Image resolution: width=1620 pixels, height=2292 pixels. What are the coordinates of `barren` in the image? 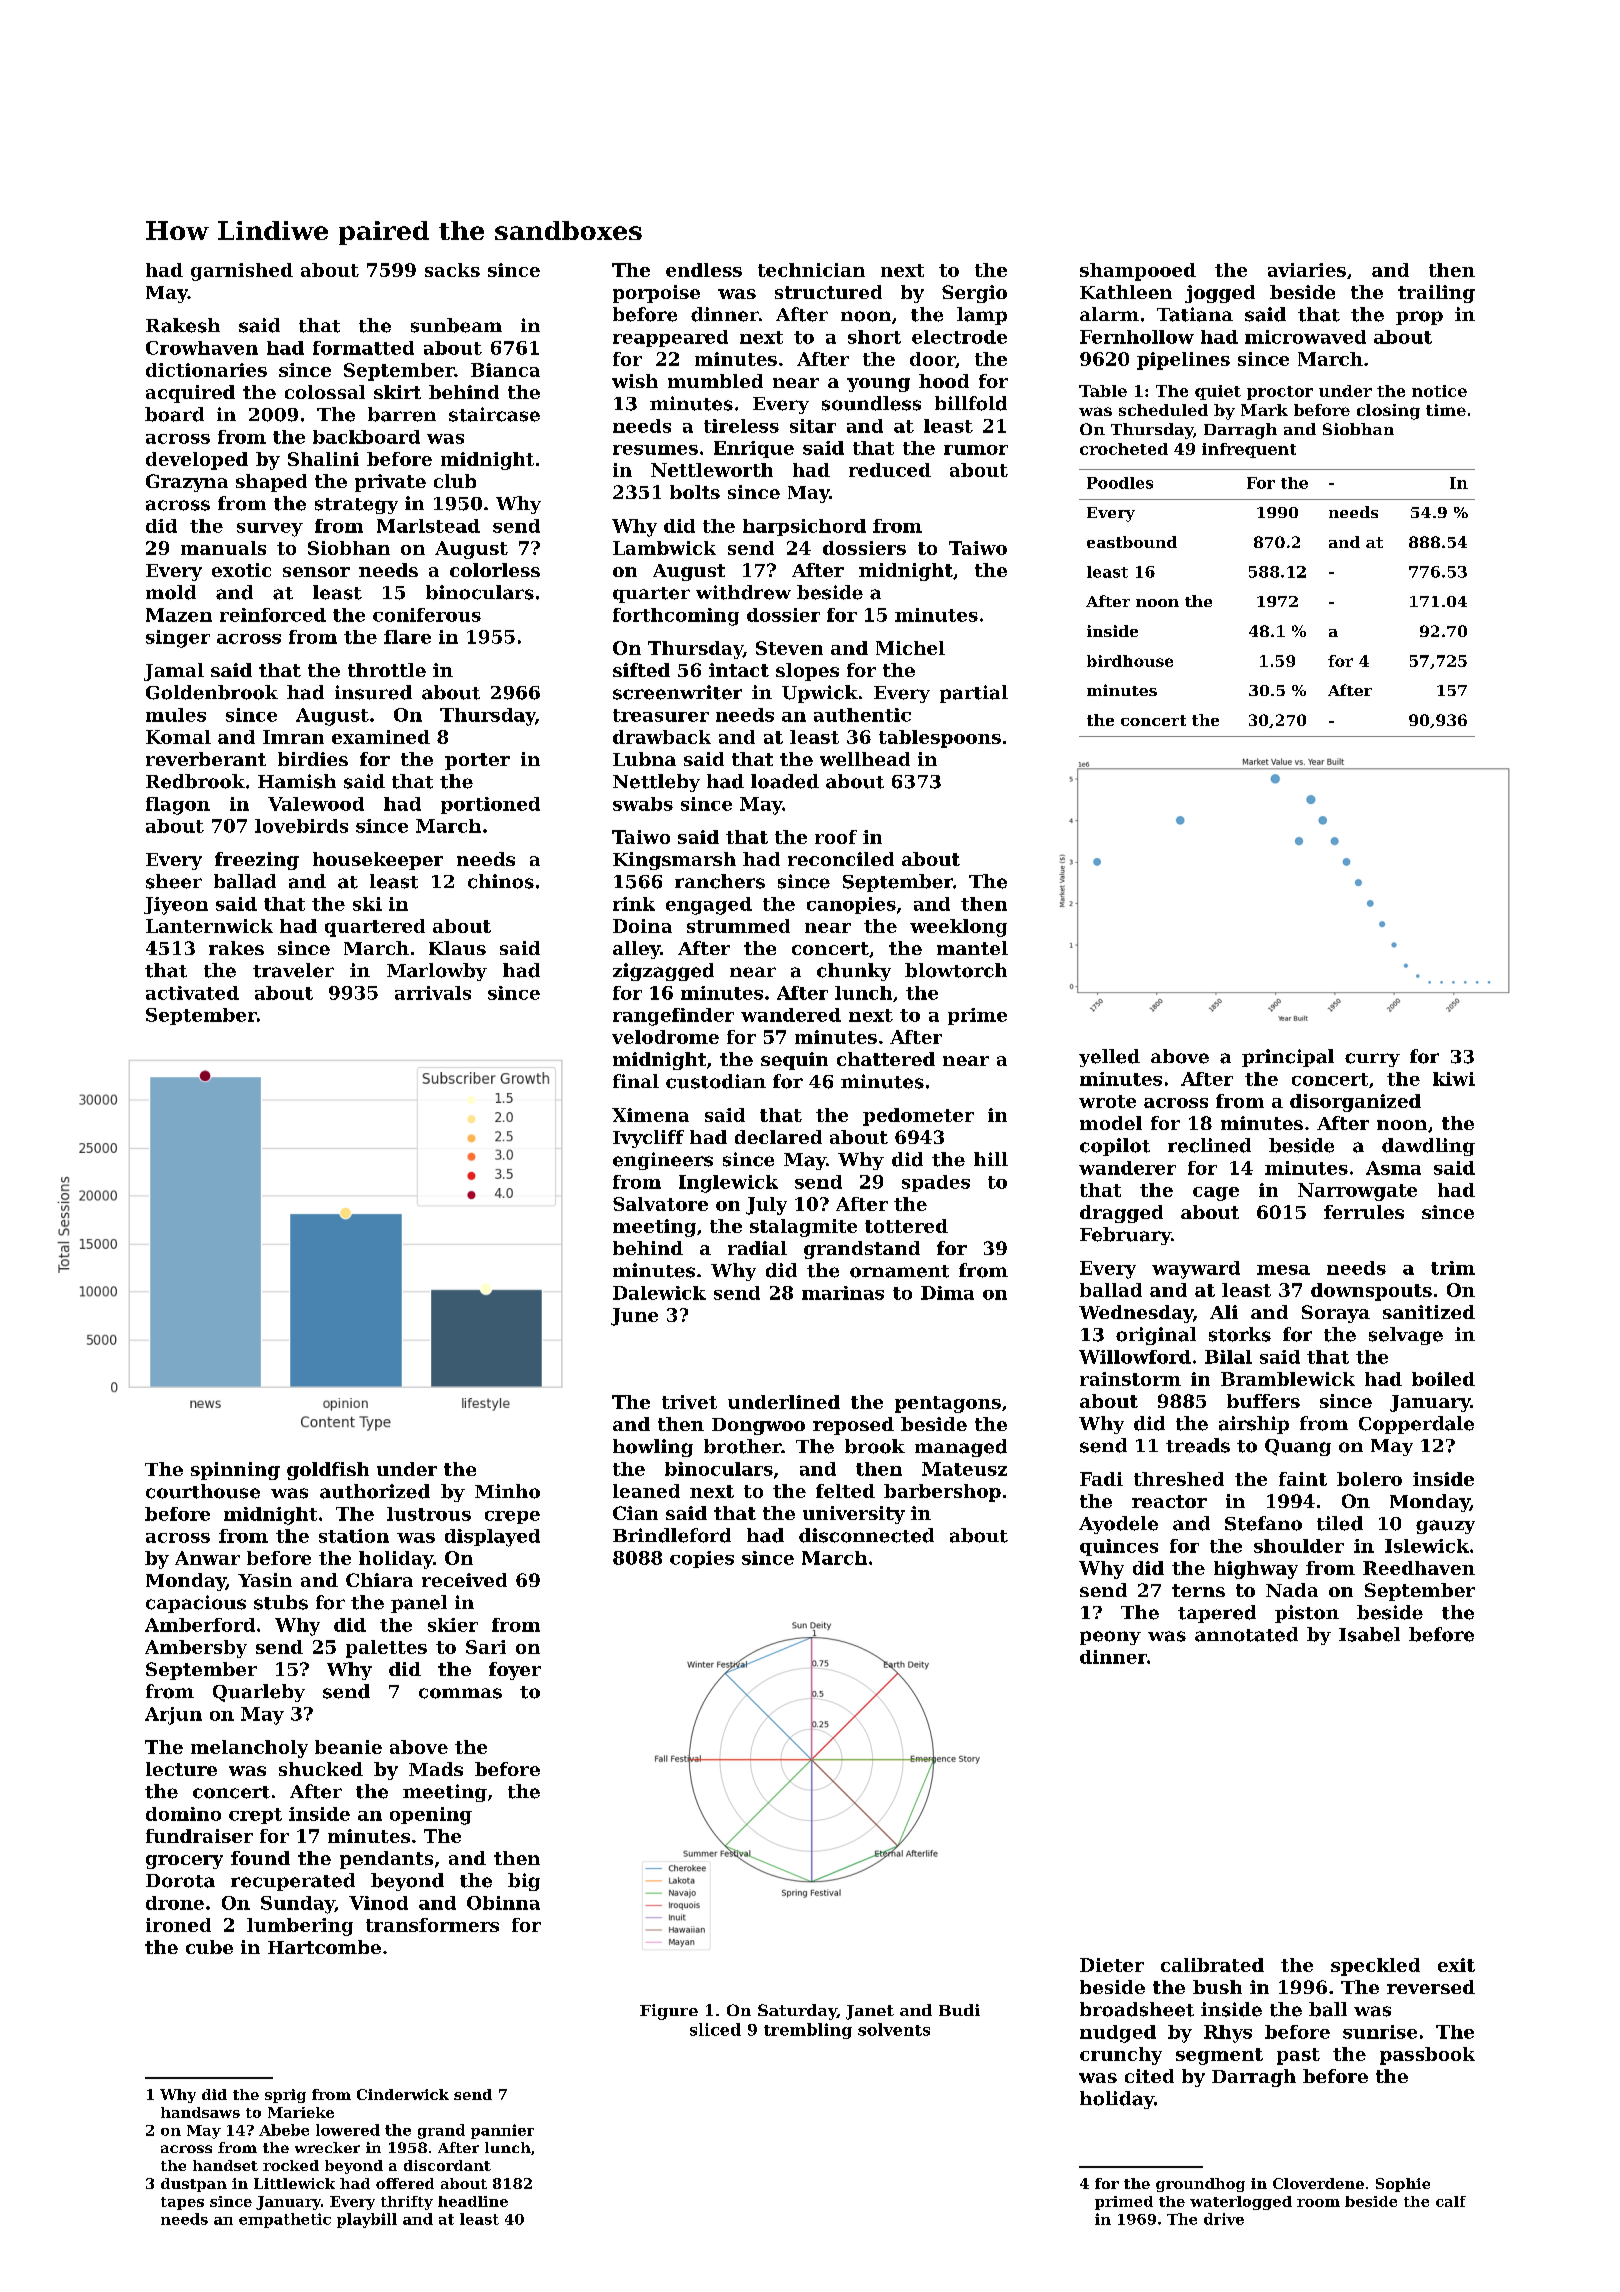 It's located at (402, 414).
